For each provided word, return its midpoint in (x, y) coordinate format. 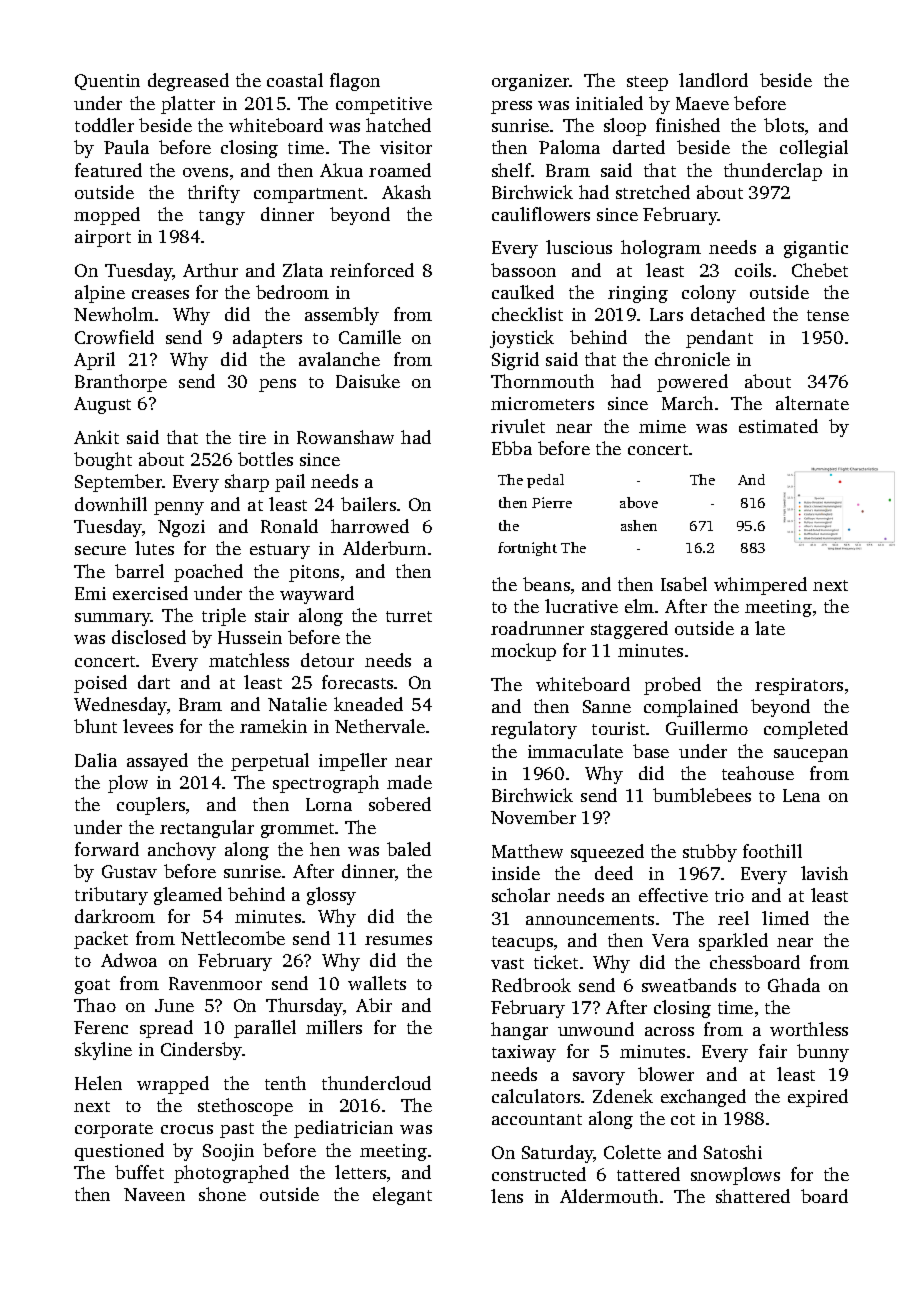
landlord (713, 80)
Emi (90, 593)
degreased (188, 82)
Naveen (154, 1194)
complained (691, 708)
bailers (368, 504)
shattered (753, 1196)
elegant (402, 1196)
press (511, 107)
